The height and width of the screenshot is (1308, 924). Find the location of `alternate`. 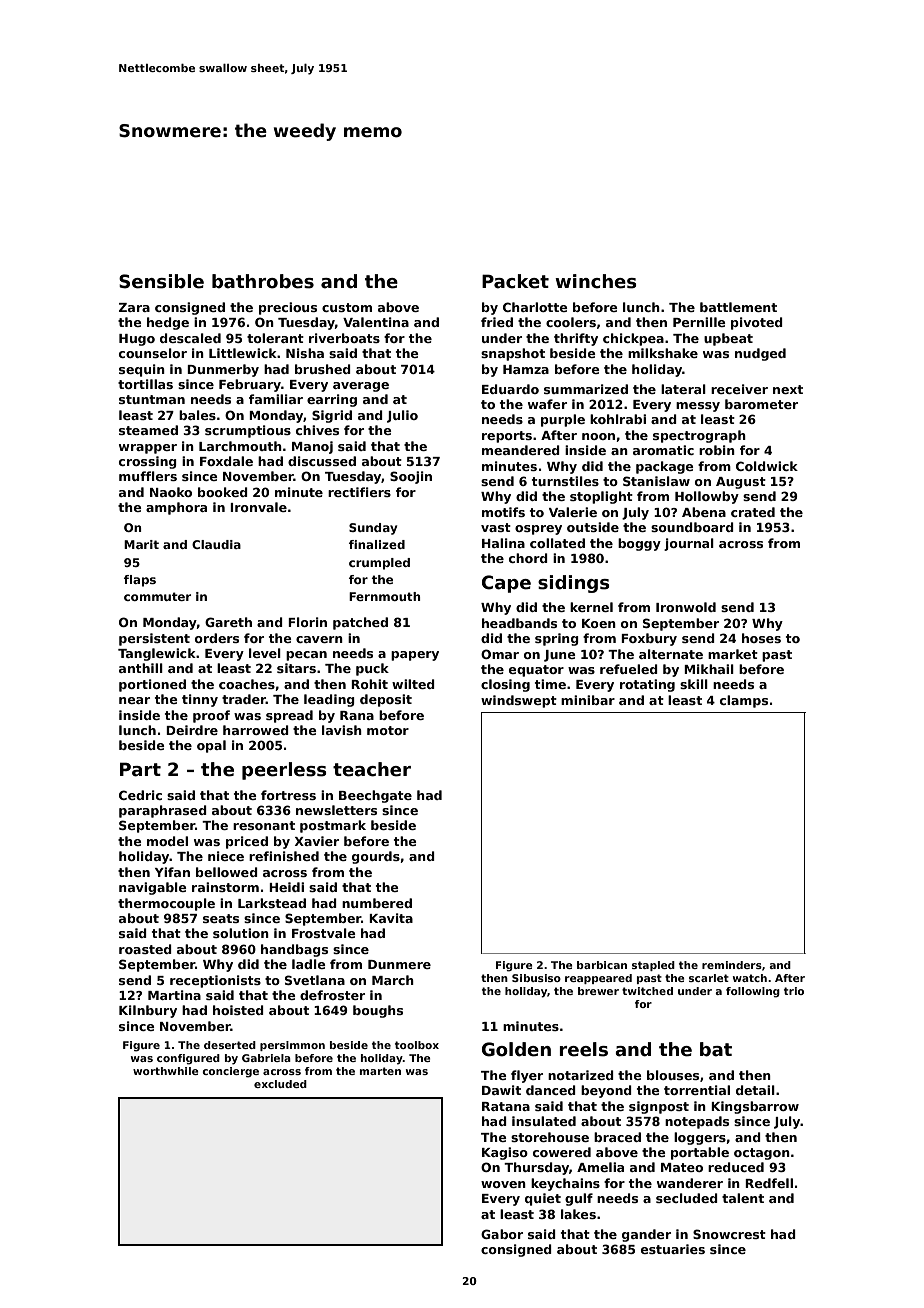

alternate is located at coordinates (671, 654).
